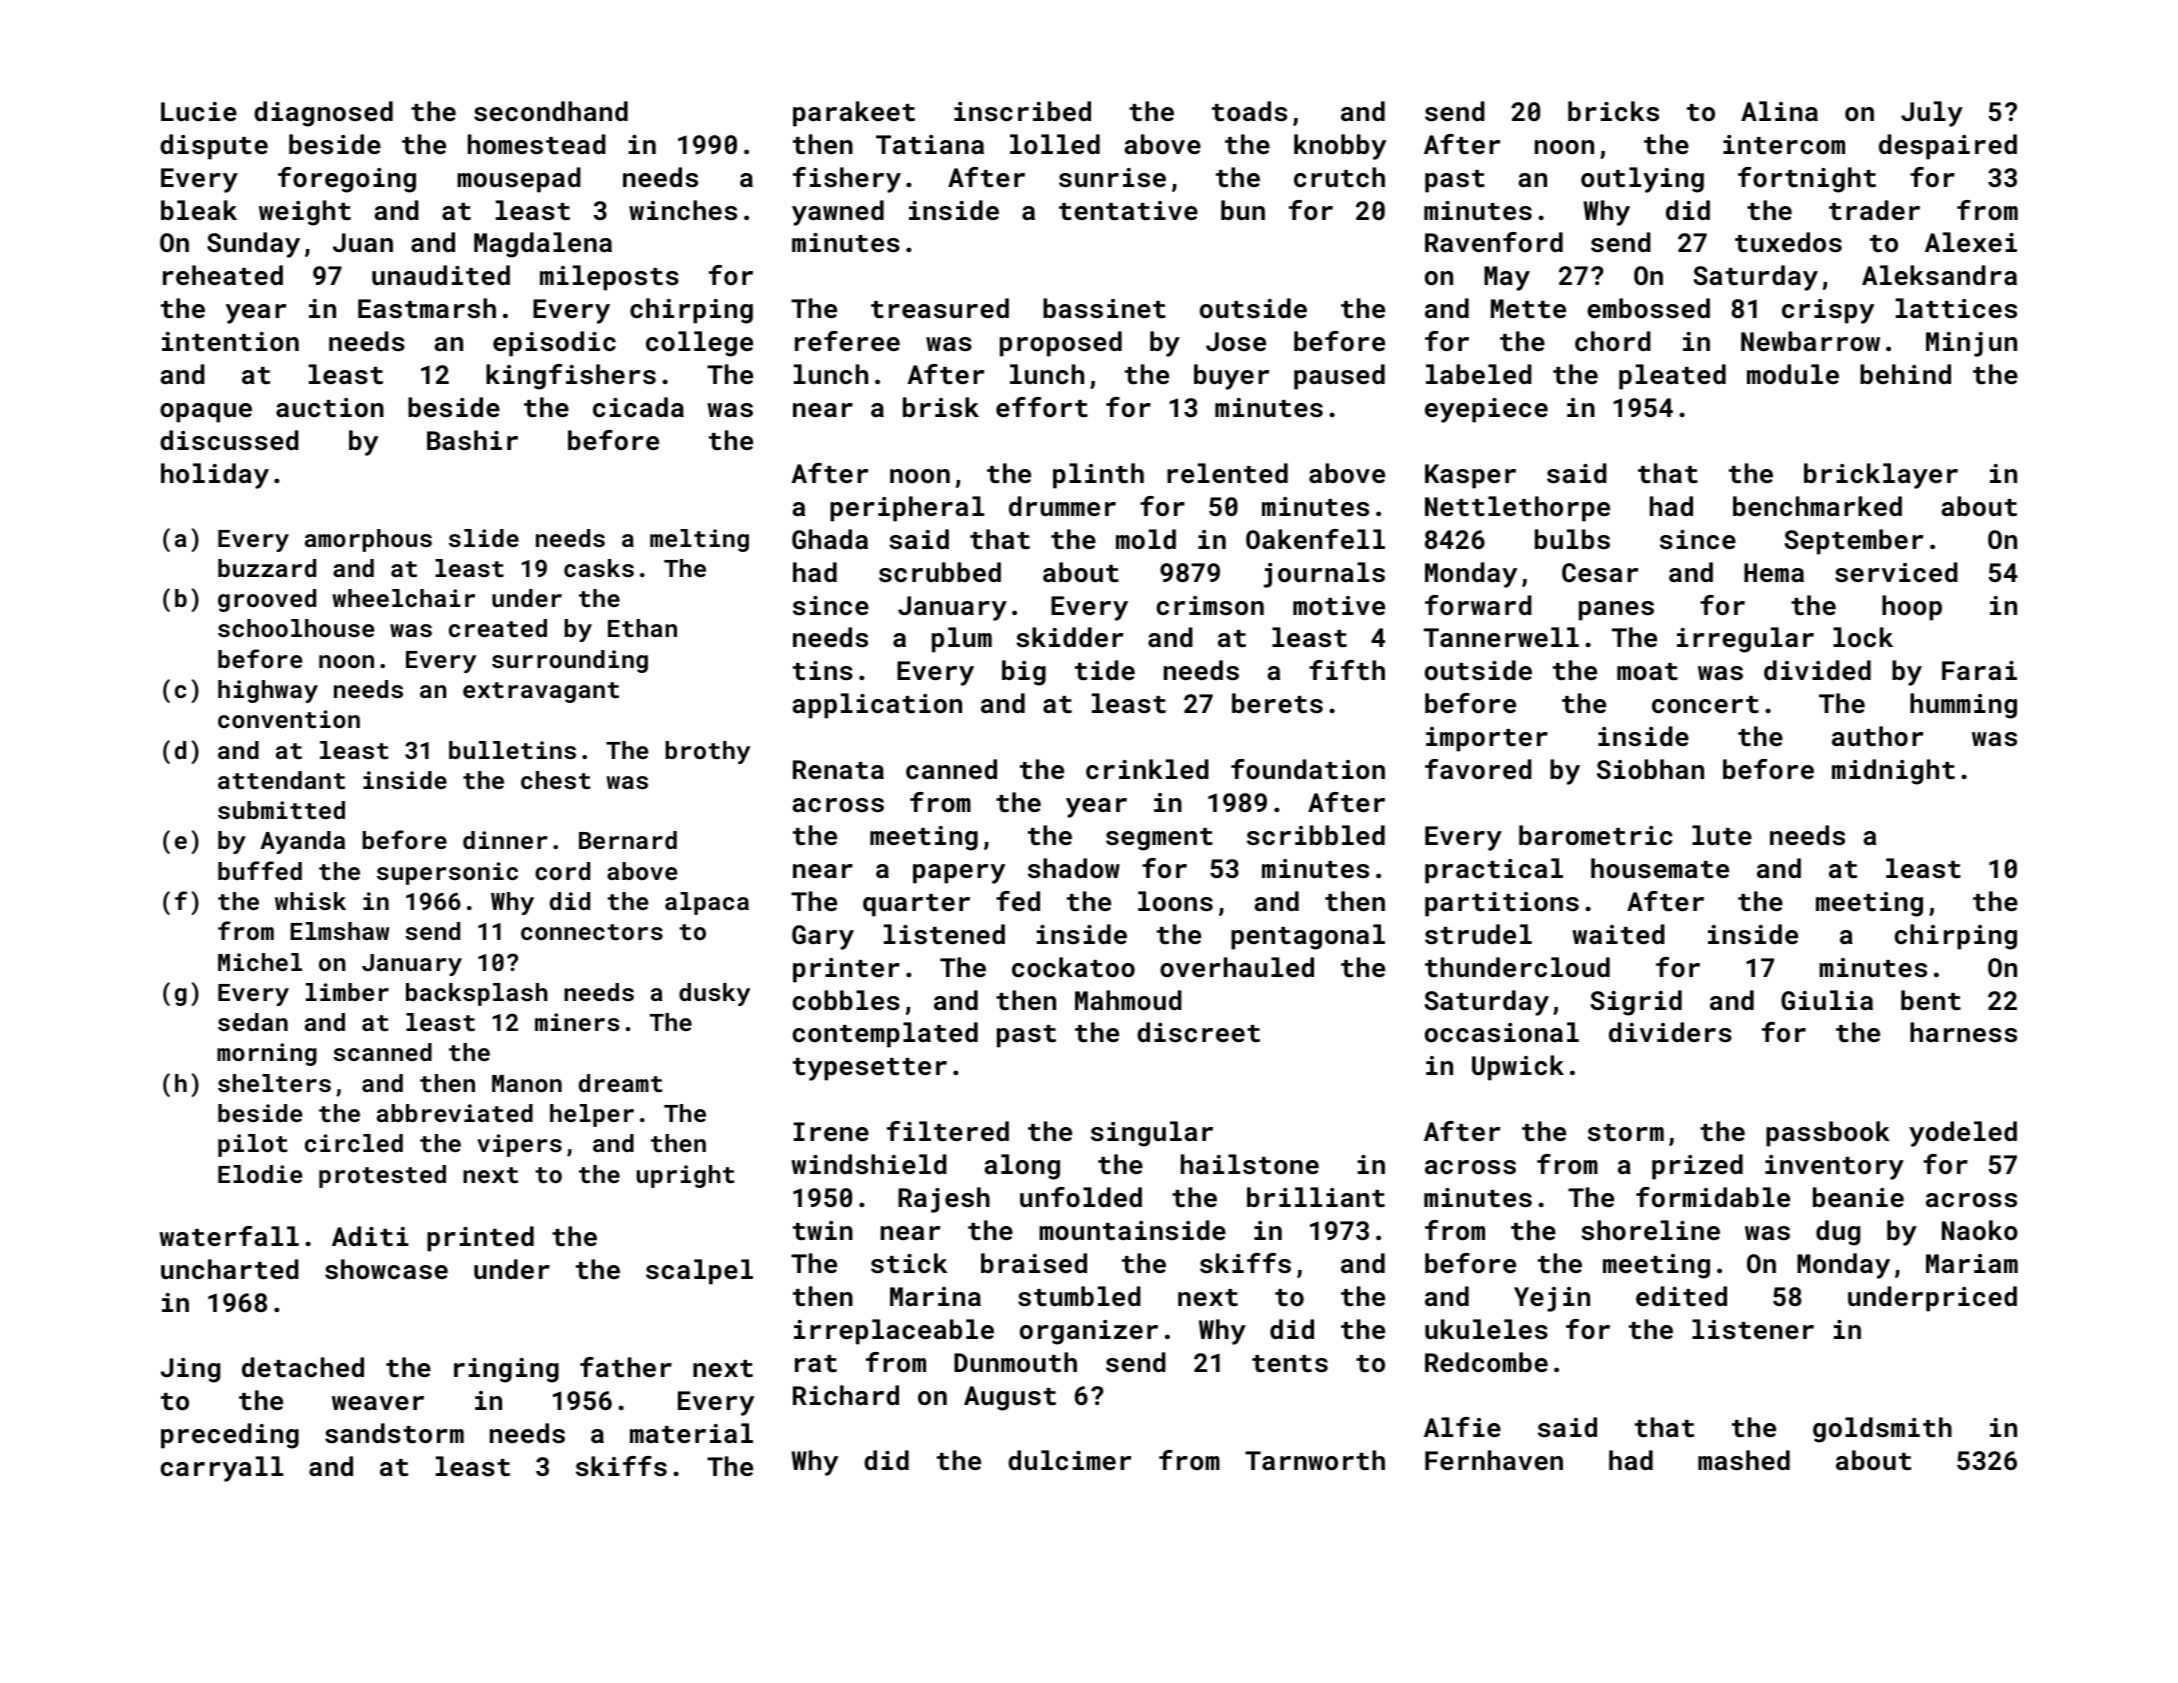  Describe the element at coordinates (253, 1022) in the screenshot. I see `sedan` at that location.
